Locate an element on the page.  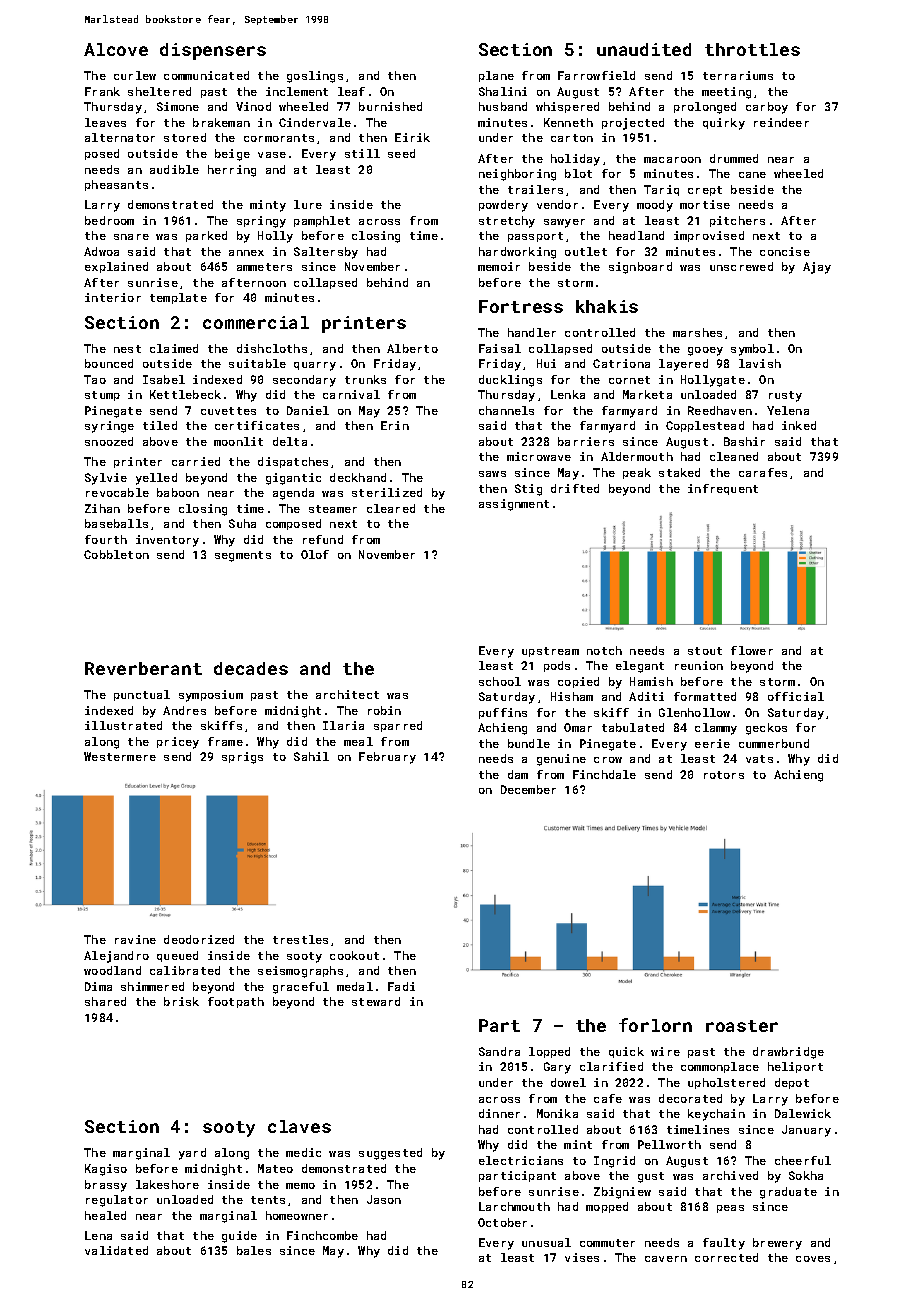
projected is located at coordinates (633, 124).
